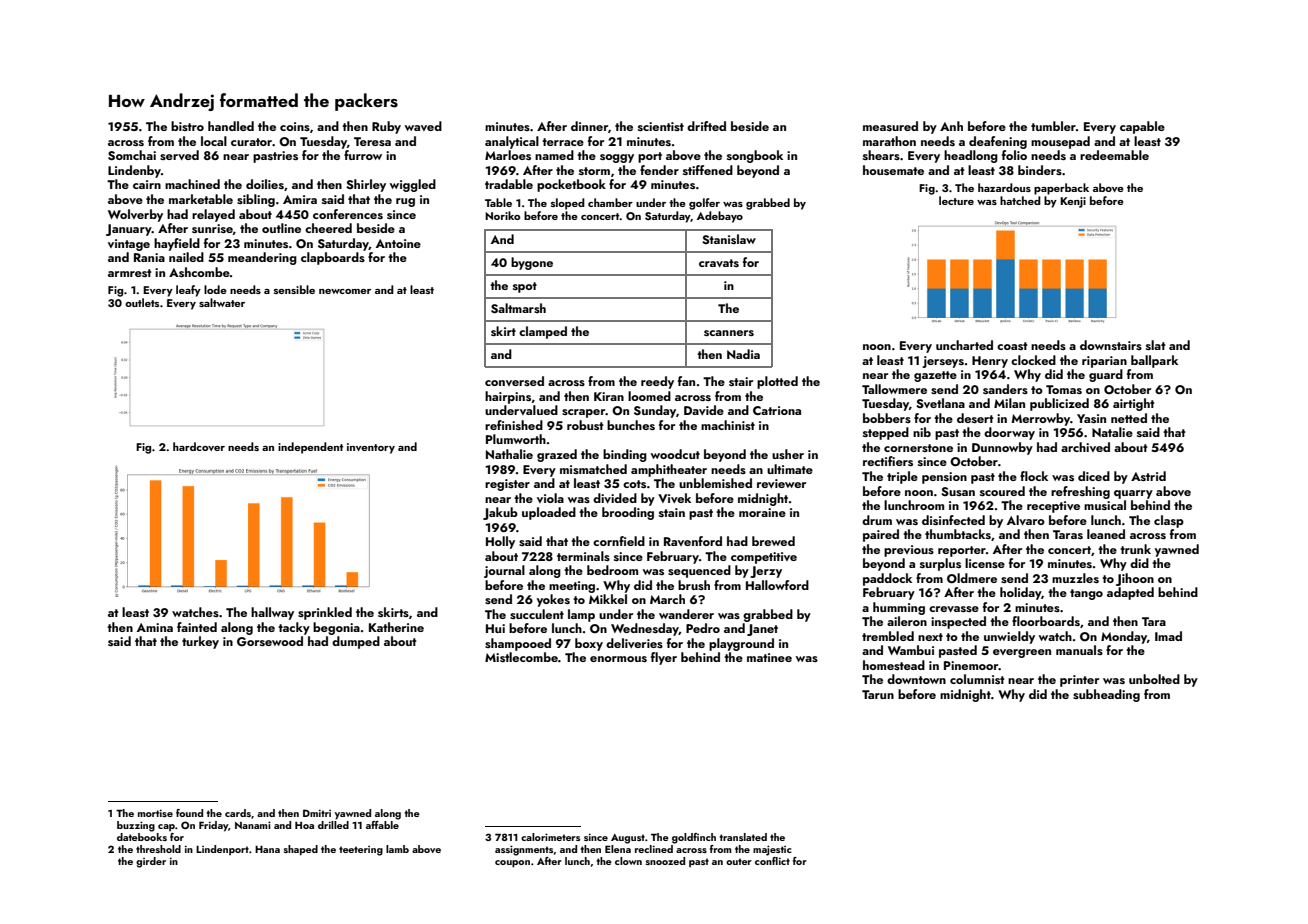 The height and width of the screenshot is (924, 1308). Describe the element at coordinates (200, 642) in the screenshot. I see `turkey` at that location.
